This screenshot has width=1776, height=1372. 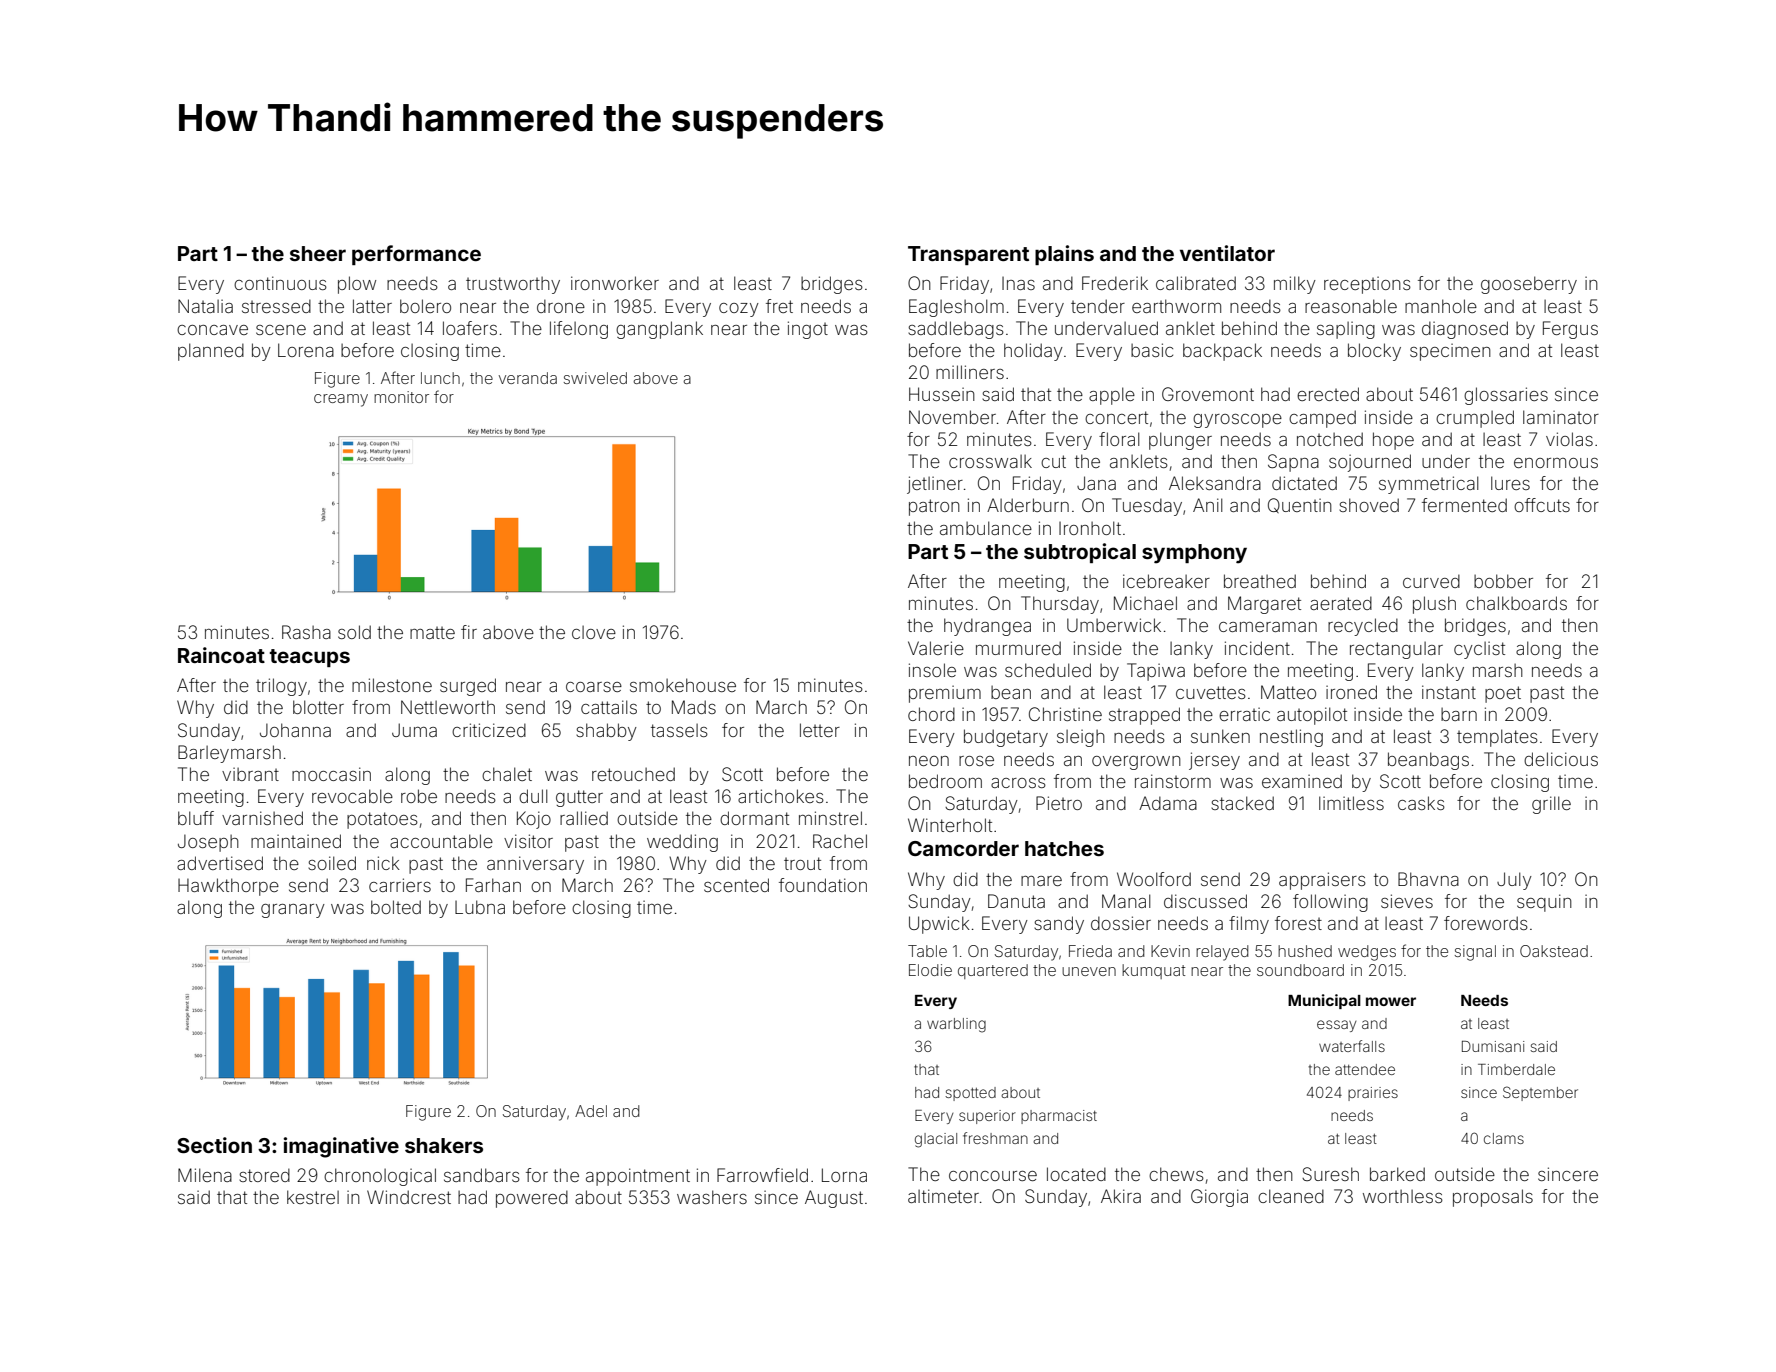 What do you see at coordinates (396, 907) in the screenshot?
I see `bolted` at bounding box center [396, 907].
